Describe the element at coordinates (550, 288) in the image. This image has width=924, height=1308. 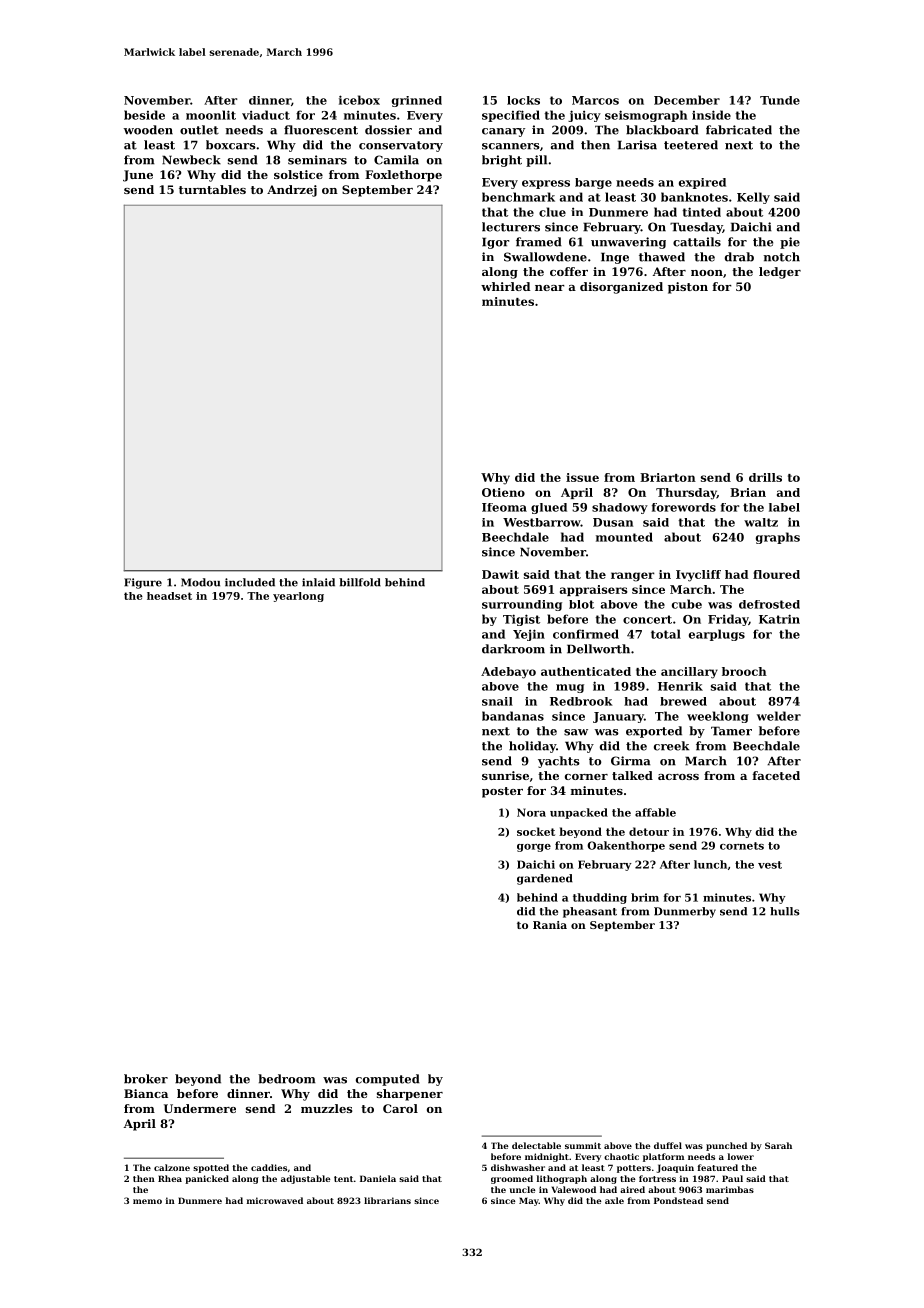
I see `near` at that location.
